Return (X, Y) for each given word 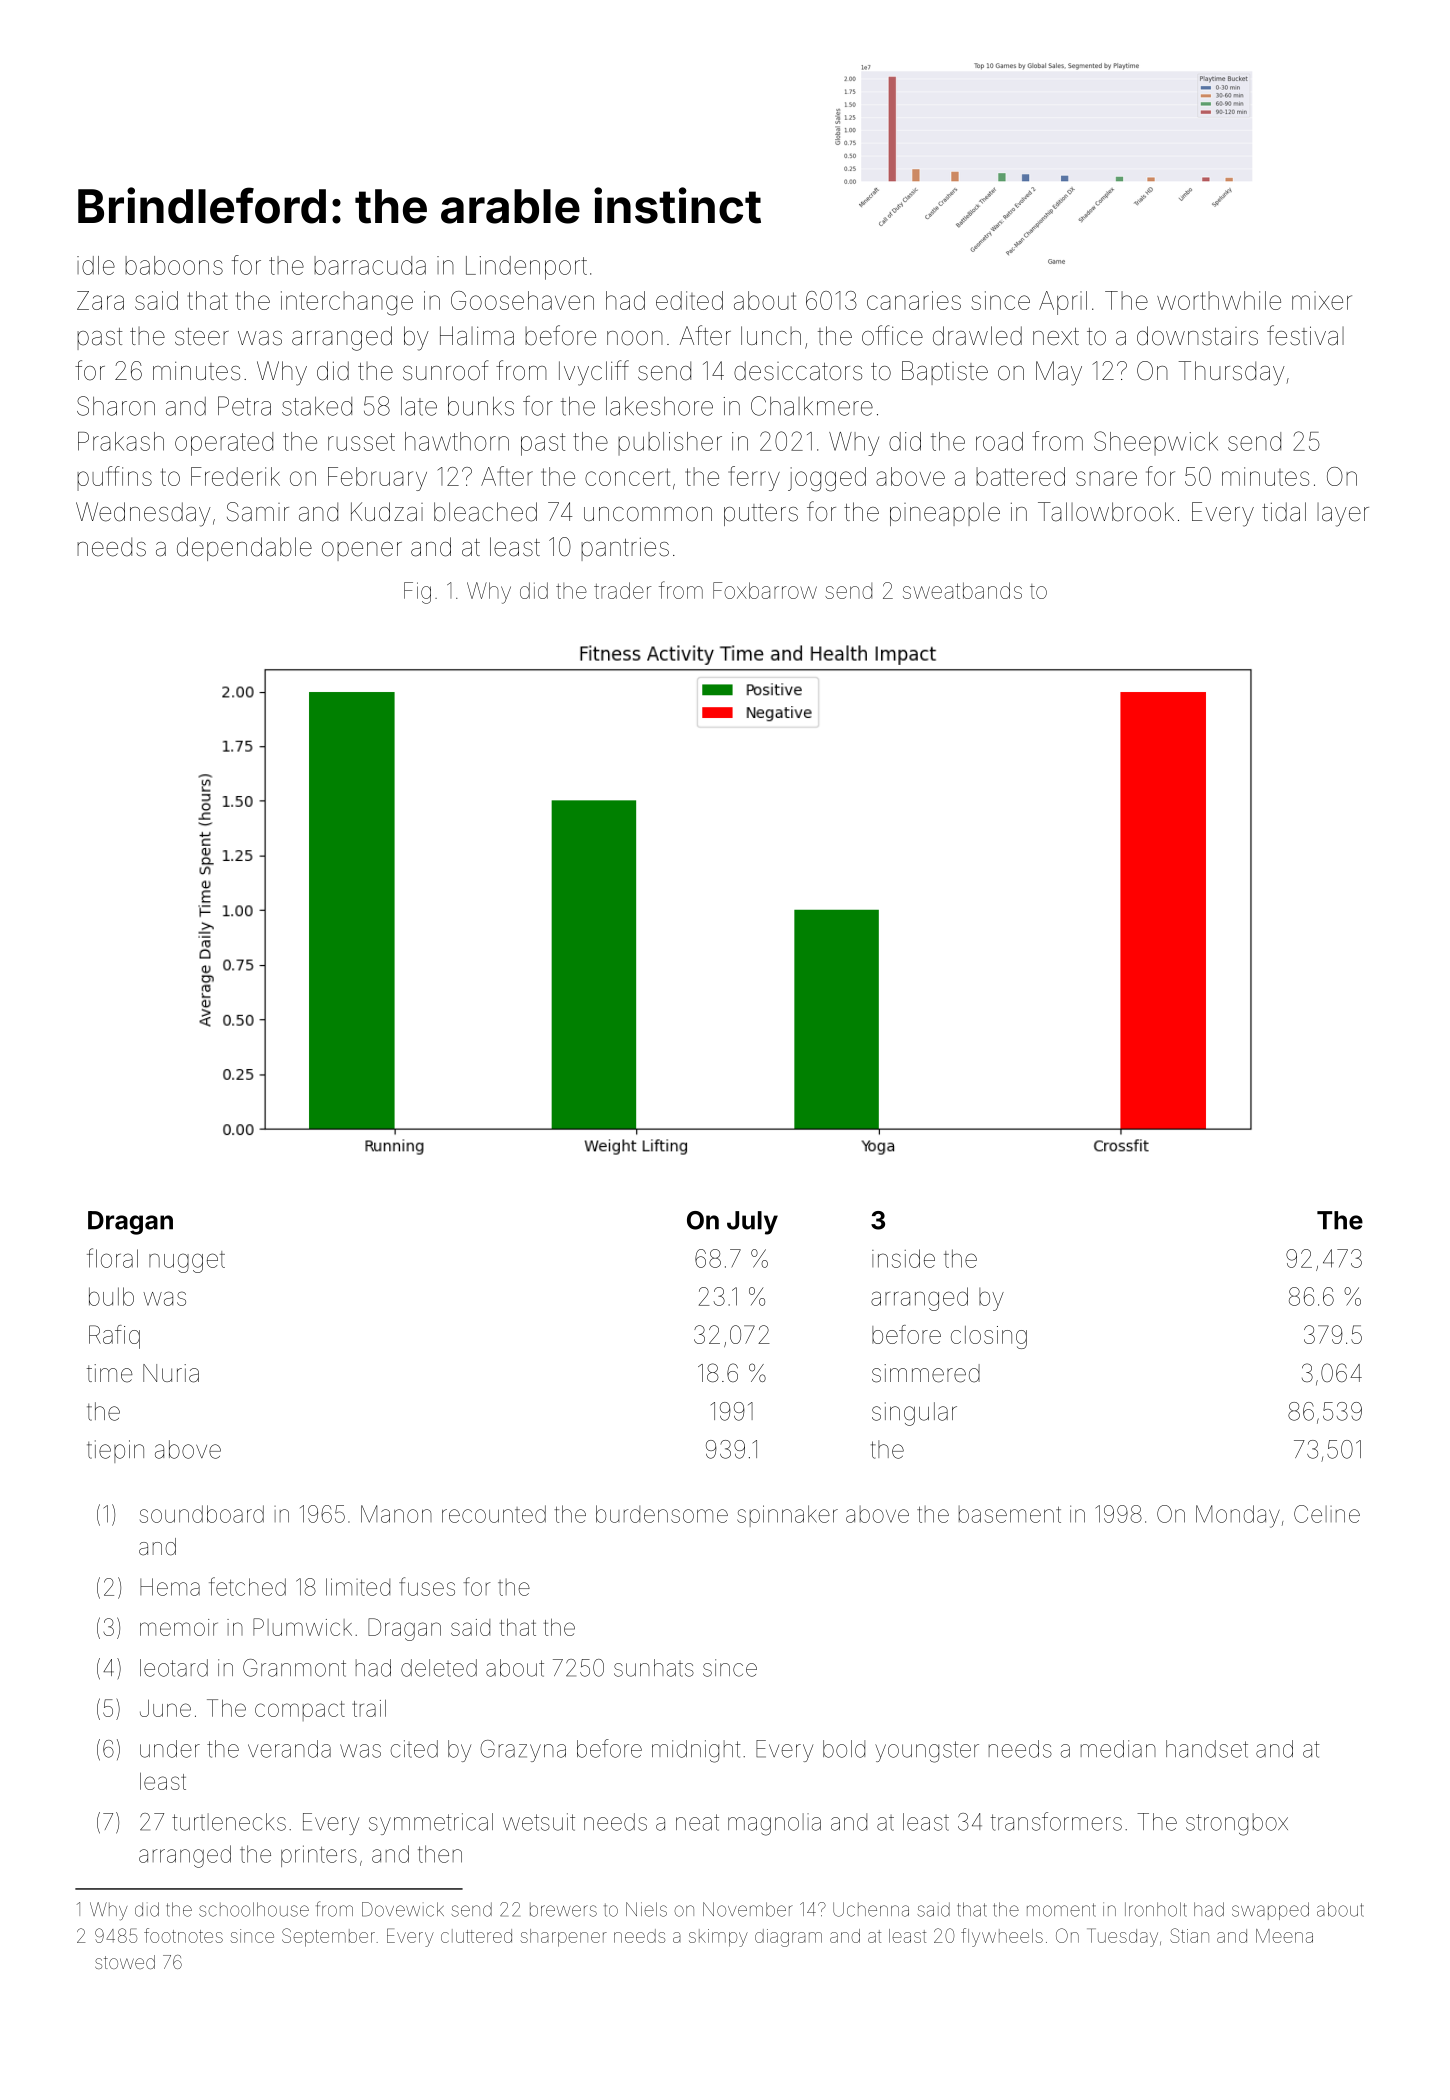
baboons (174, 265)
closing (989, 1337)
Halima (477, 336)
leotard (174, 1668)
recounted (494, 1514)
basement (1010, 1514)
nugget (187, 1262)
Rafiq (114, 1337)
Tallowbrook (1106, 512)
